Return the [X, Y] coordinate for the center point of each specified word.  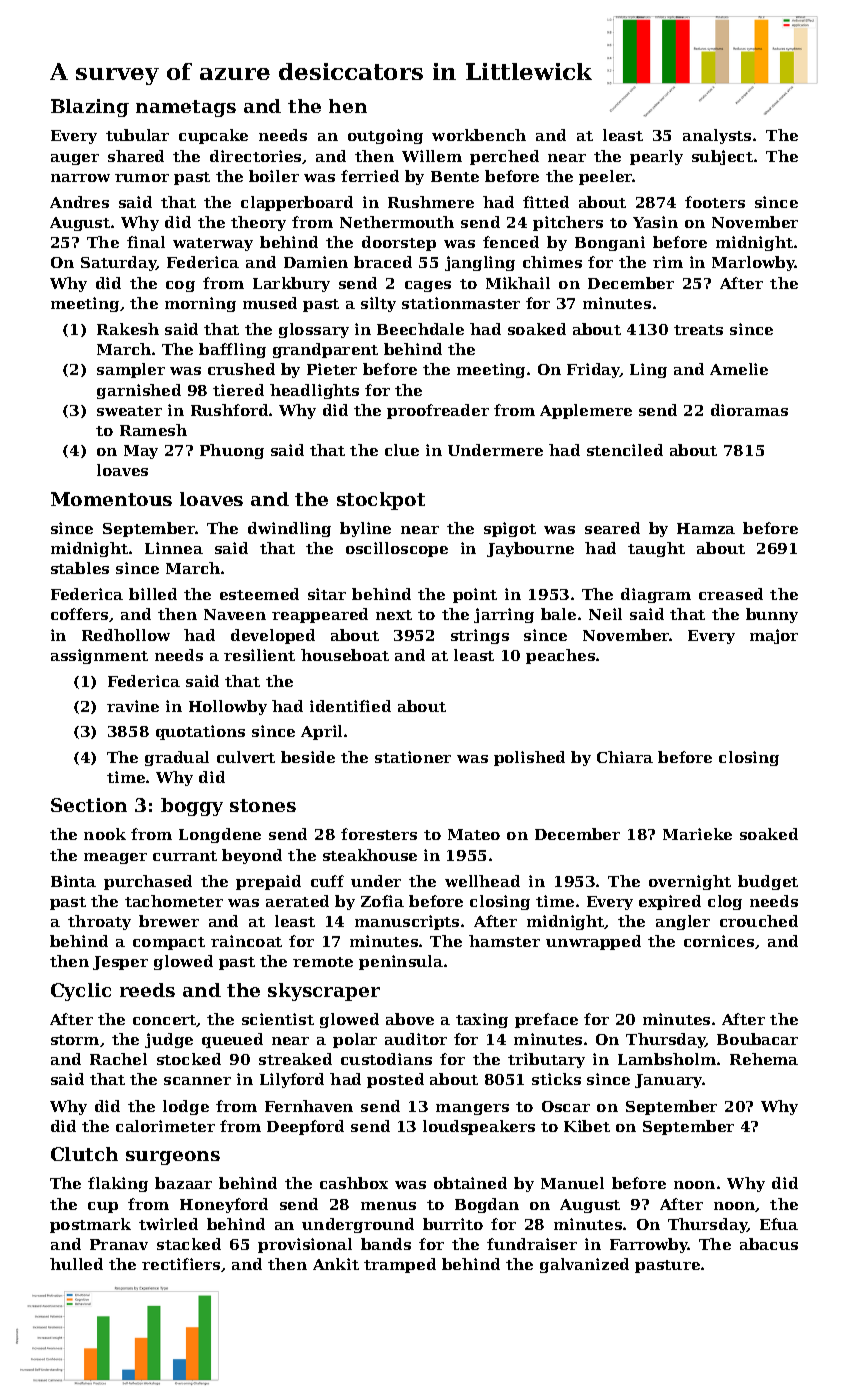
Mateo [474, 834]
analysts [717, 136]
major [774, 636]
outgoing [385, 136]
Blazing [90, 108]
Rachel [118, 1059]
